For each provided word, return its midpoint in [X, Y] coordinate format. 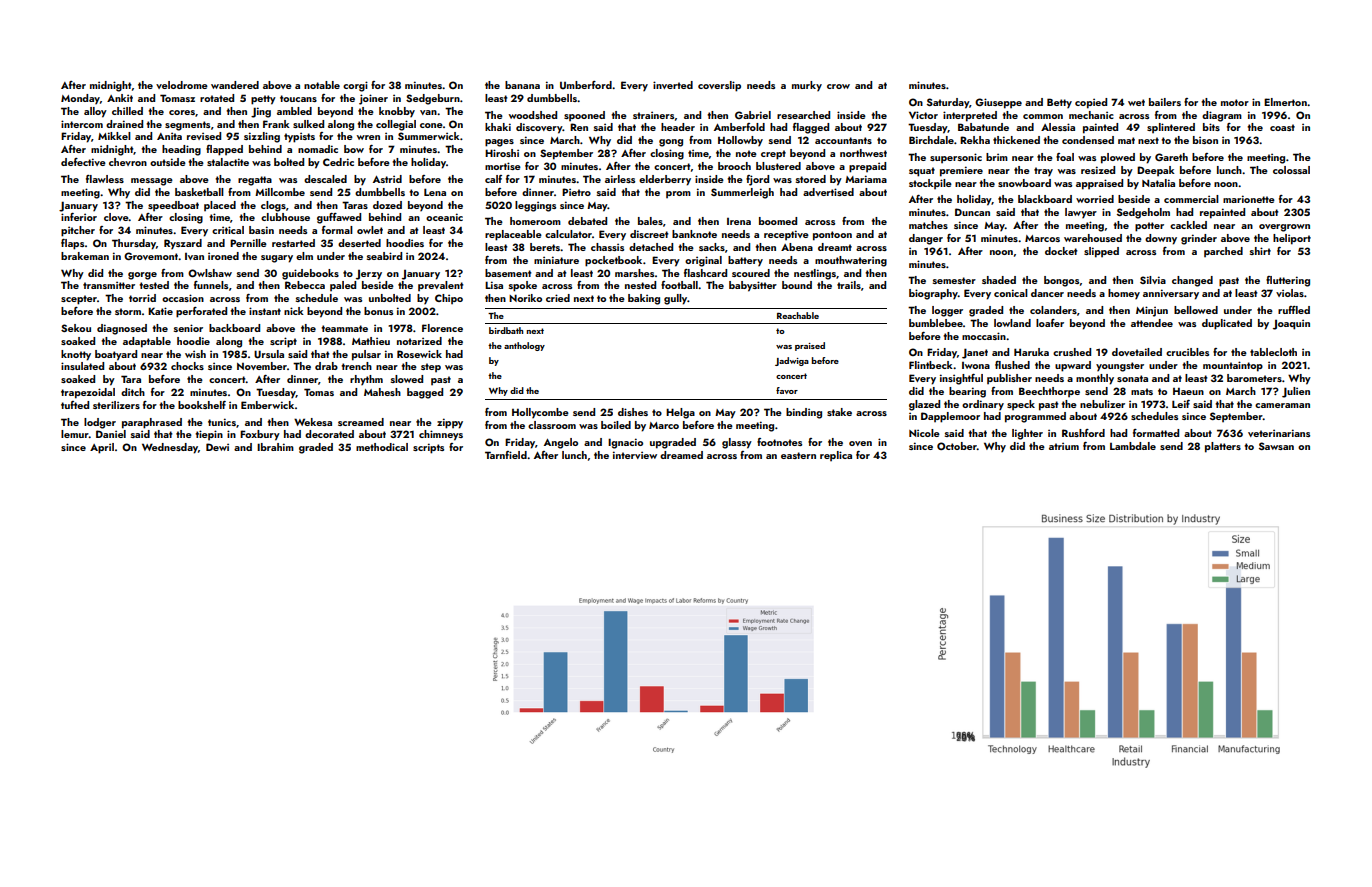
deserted [359, 243]
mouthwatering [851, 261]
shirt [1260, 251]
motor [1235, 102]
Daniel [111, 434]
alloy [95, 112]
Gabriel [753, 115]
